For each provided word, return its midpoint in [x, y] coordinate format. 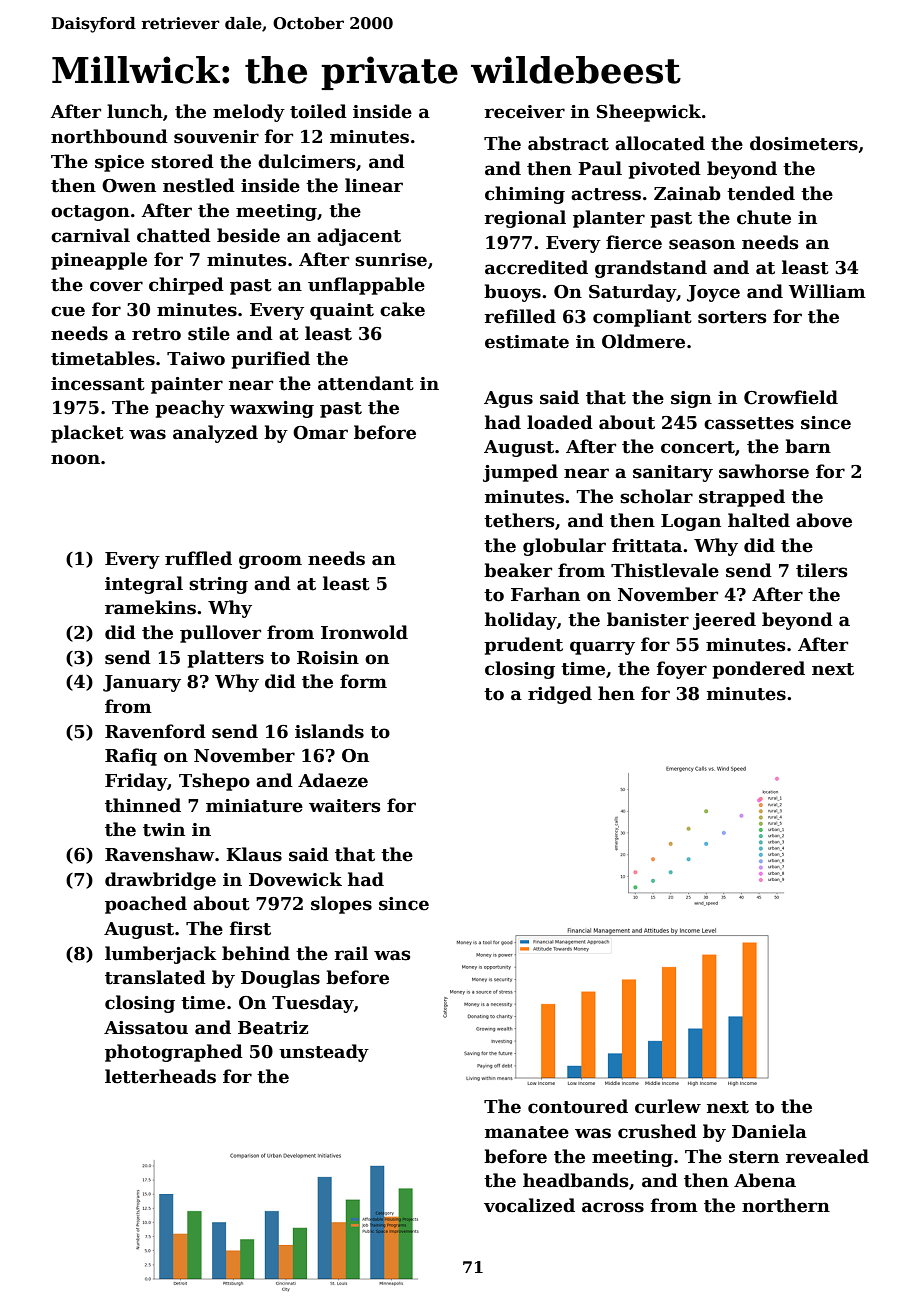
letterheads [160, 1076]
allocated [660, 143]
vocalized [529, 1205]
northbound [109, 136]
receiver [524, 112]
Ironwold [364, 632]
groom [270, 562]
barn [808, 446]
